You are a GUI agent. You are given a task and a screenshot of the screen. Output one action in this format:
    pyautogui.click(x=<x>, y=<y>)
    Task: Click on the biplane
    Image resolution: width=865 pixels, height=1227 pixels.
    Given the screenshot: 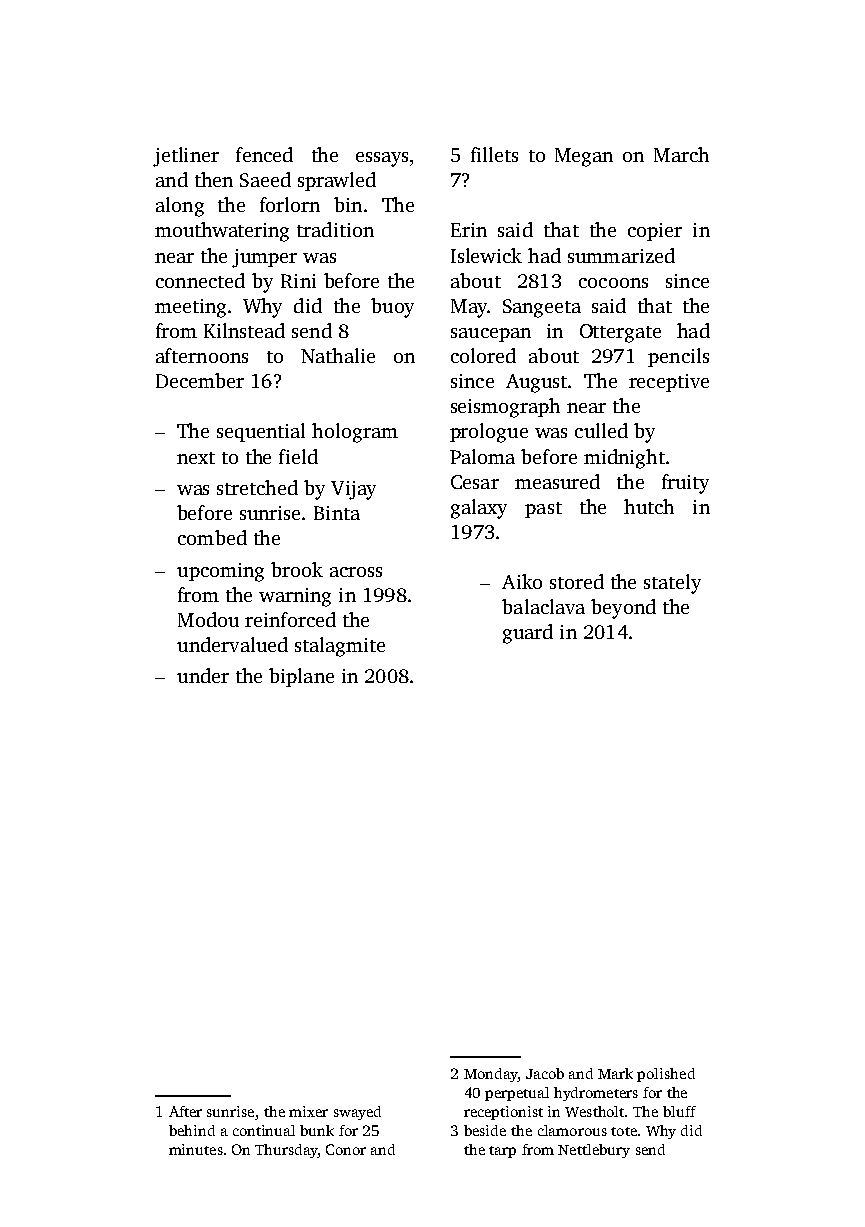 What is the action you would take?
    pyautogui.click(x=301, y=677)
